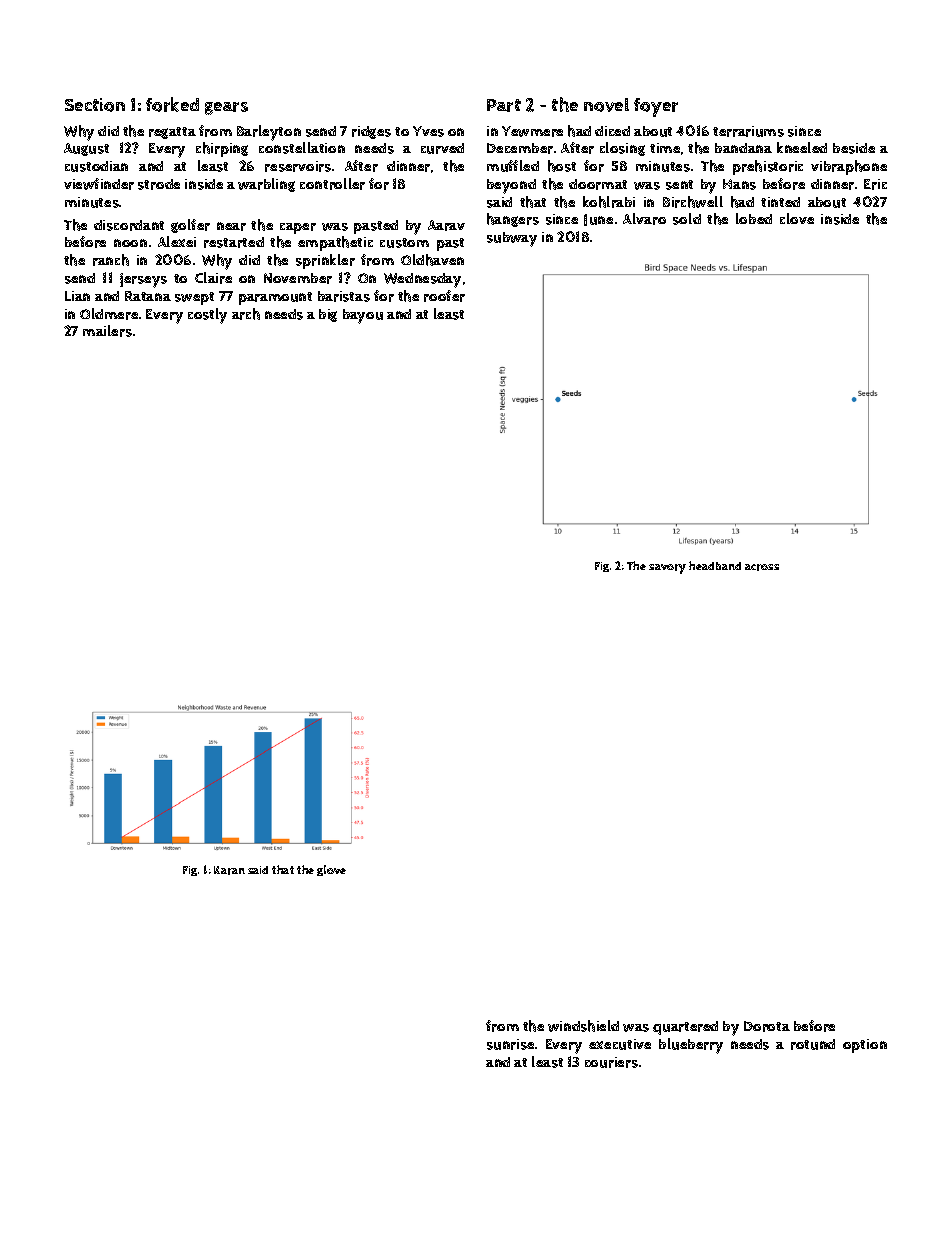  I want to click on Karan, so click(229, 870).
